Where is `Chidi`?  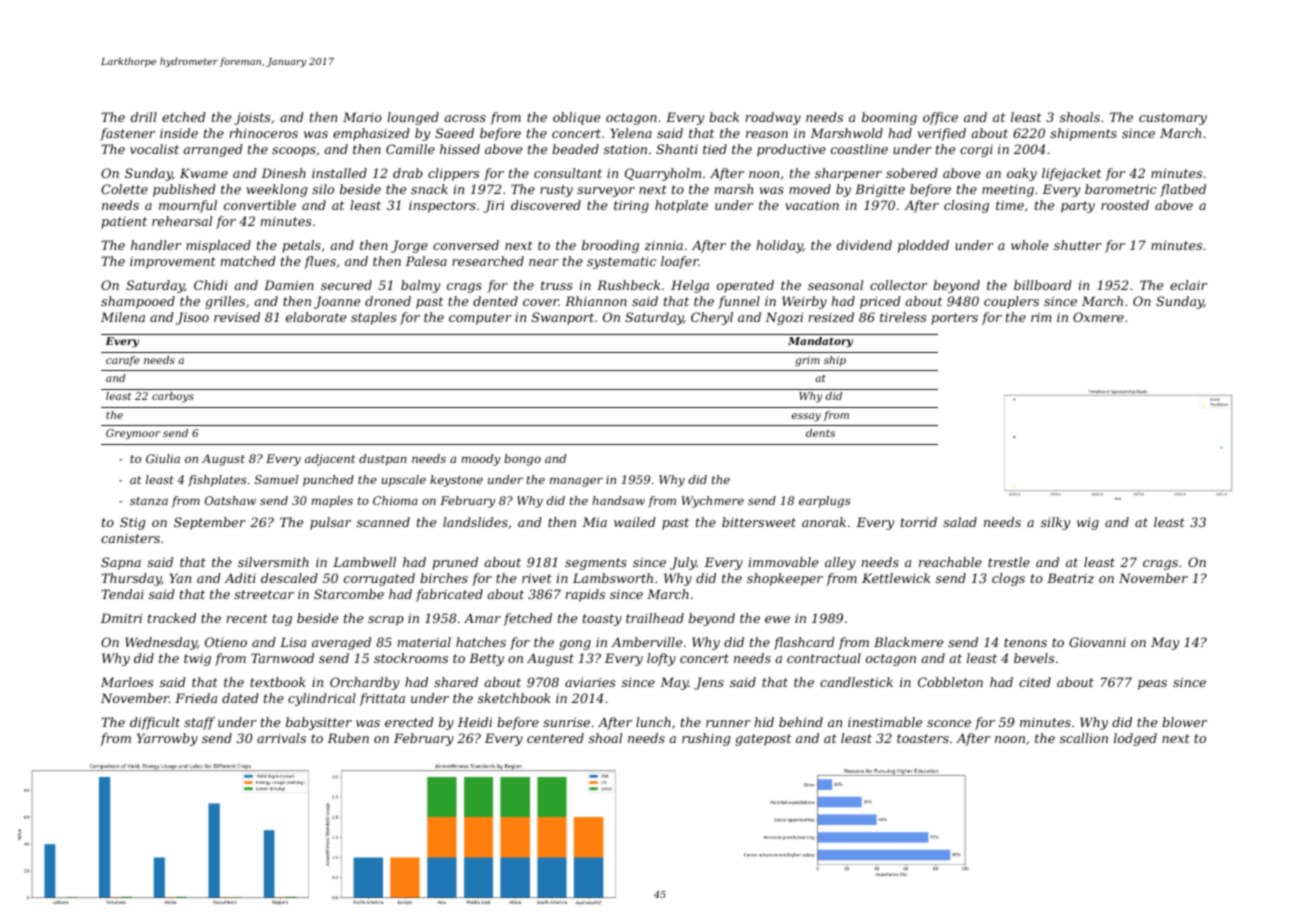
Chidi is located at coordinates (211, 285).
